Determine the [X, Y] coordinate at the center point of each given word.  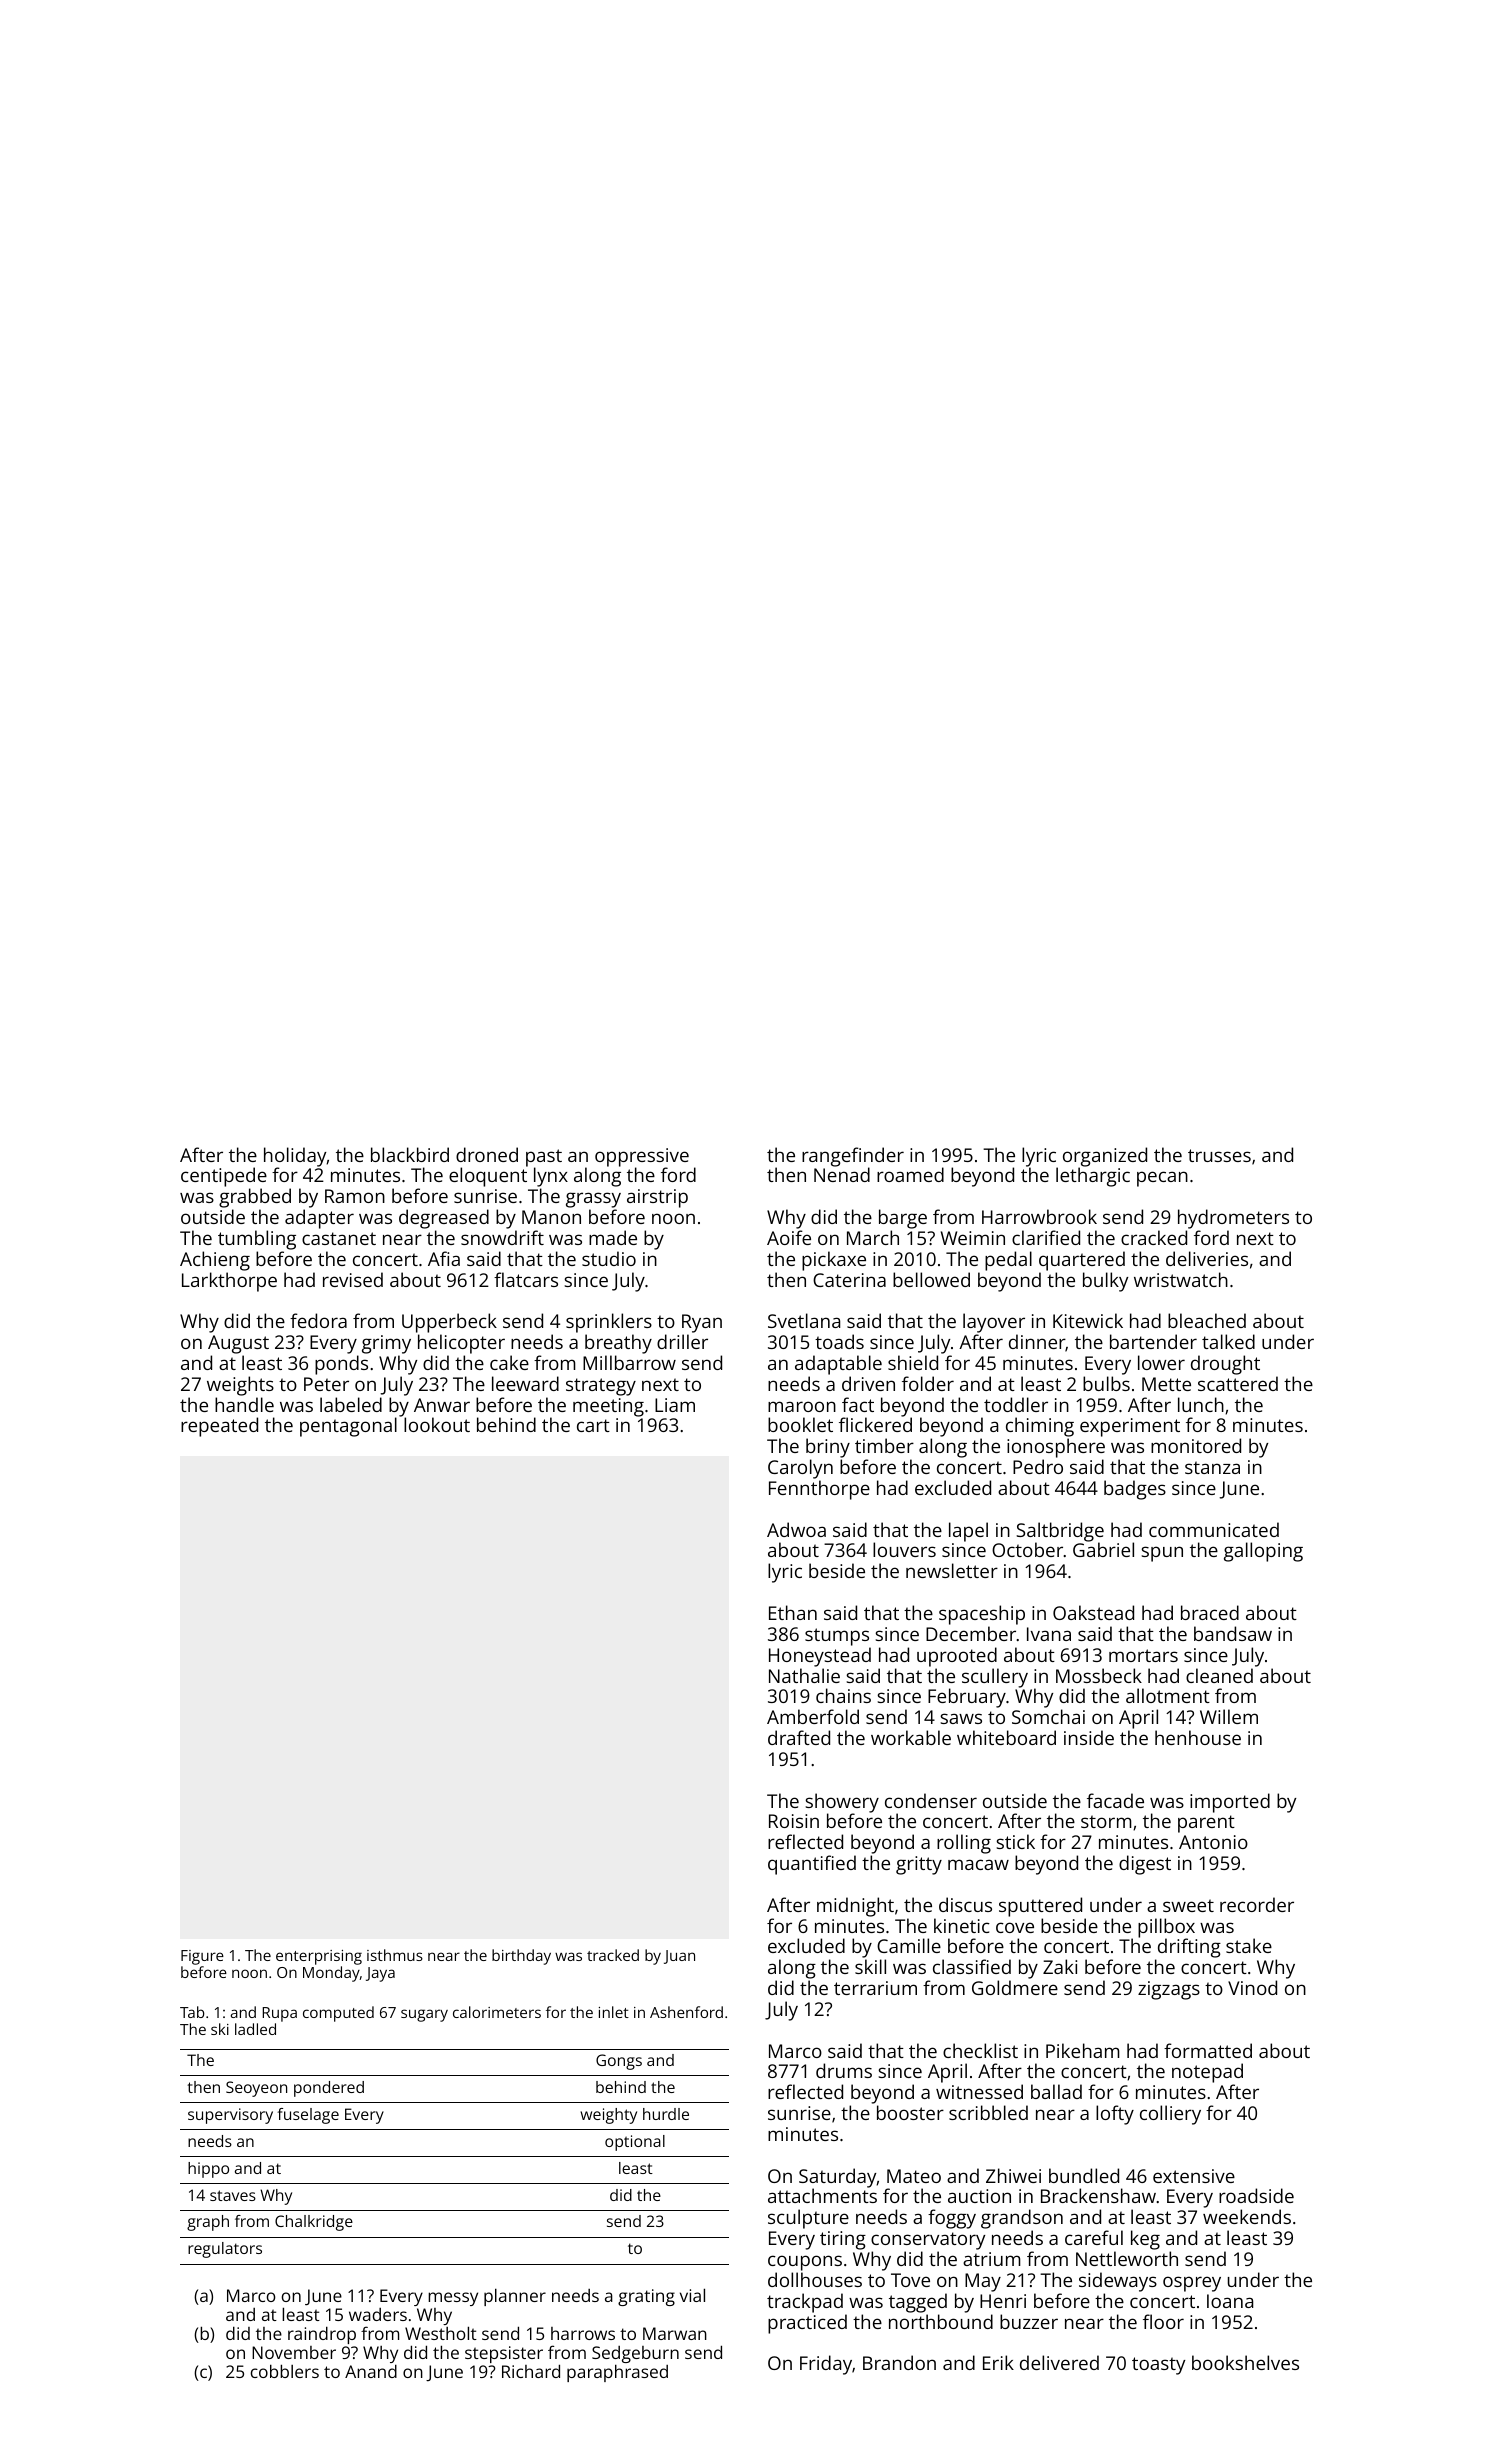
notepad [1207, 2073]
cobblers [285, 2371]
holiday [295, 1157]
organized [1105, 1157]
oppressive [642, 1157]
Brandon [899, 2362]
